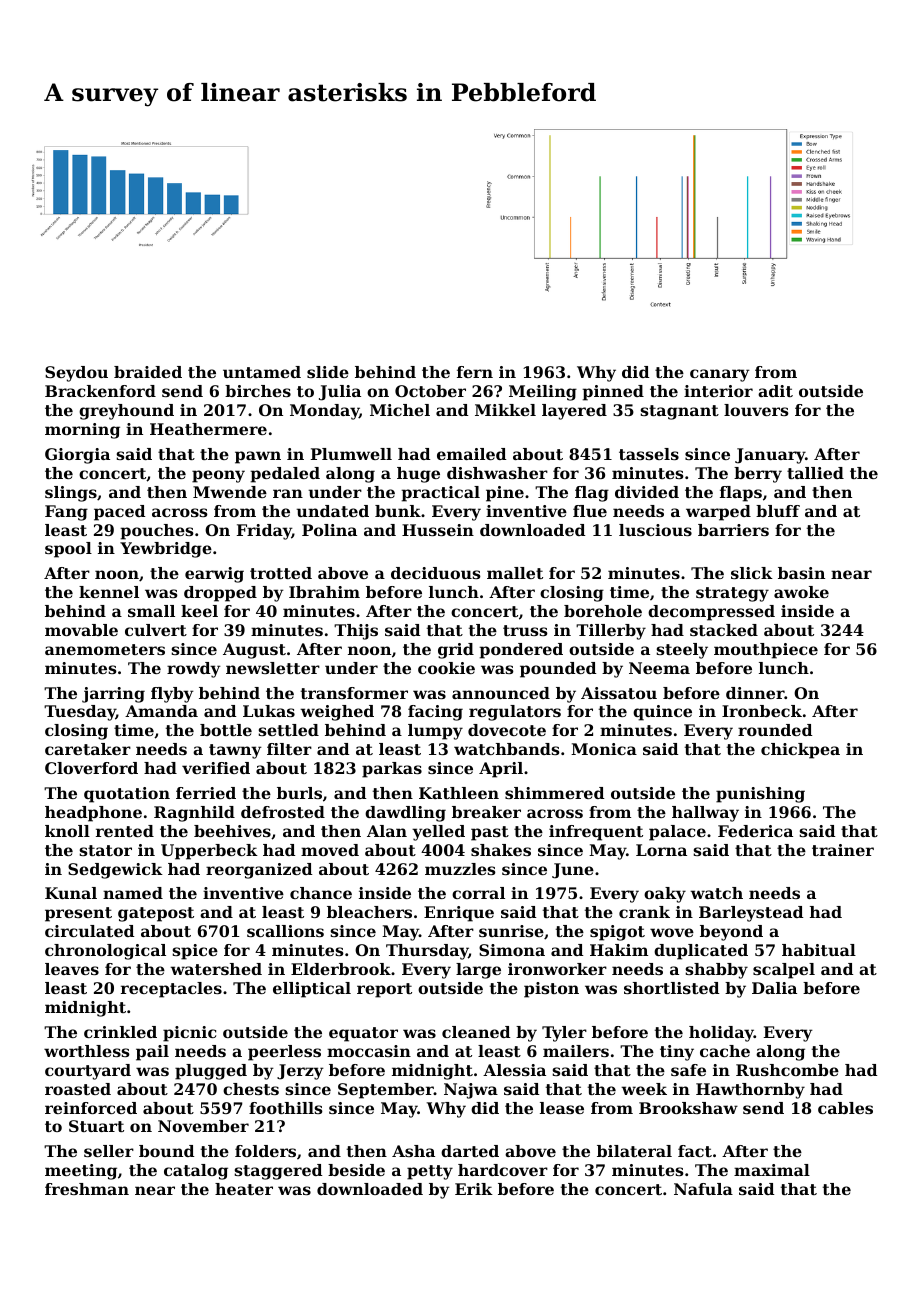  I want to click on Plumwell, so click(351, 454).
